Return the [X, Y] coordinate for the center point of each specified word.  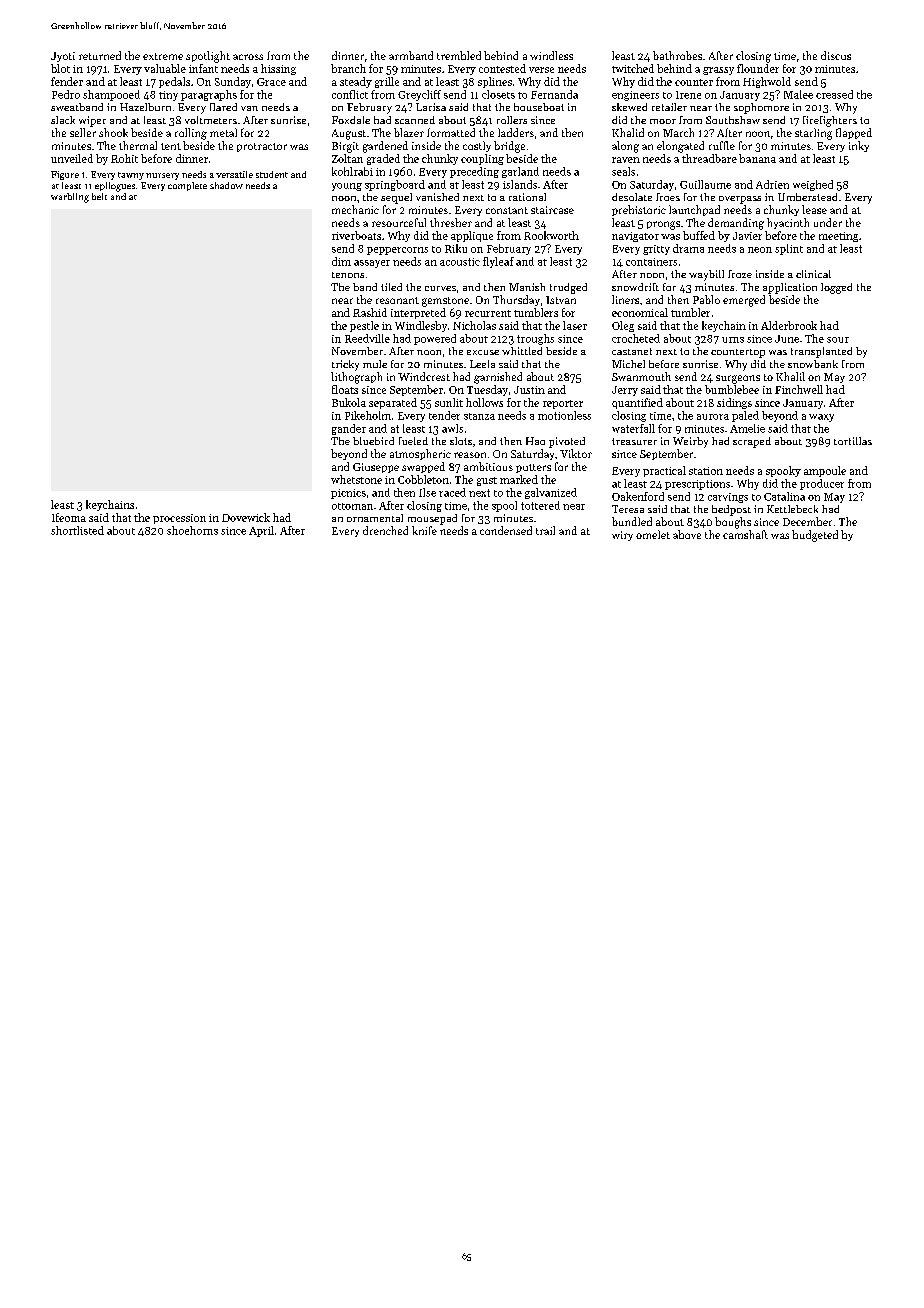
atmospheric [420, 454]
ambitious [488, 466]
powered [435, 339]
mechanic [355, 209]
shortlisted [77, 530]
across [248, 57]
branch [348, 68]
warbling [70, 198]
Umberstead [807, 197]
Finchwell [799, 389]
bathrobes [677, 55]
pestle [364, 326]
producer [822, 484]
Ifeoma [69, 517]
